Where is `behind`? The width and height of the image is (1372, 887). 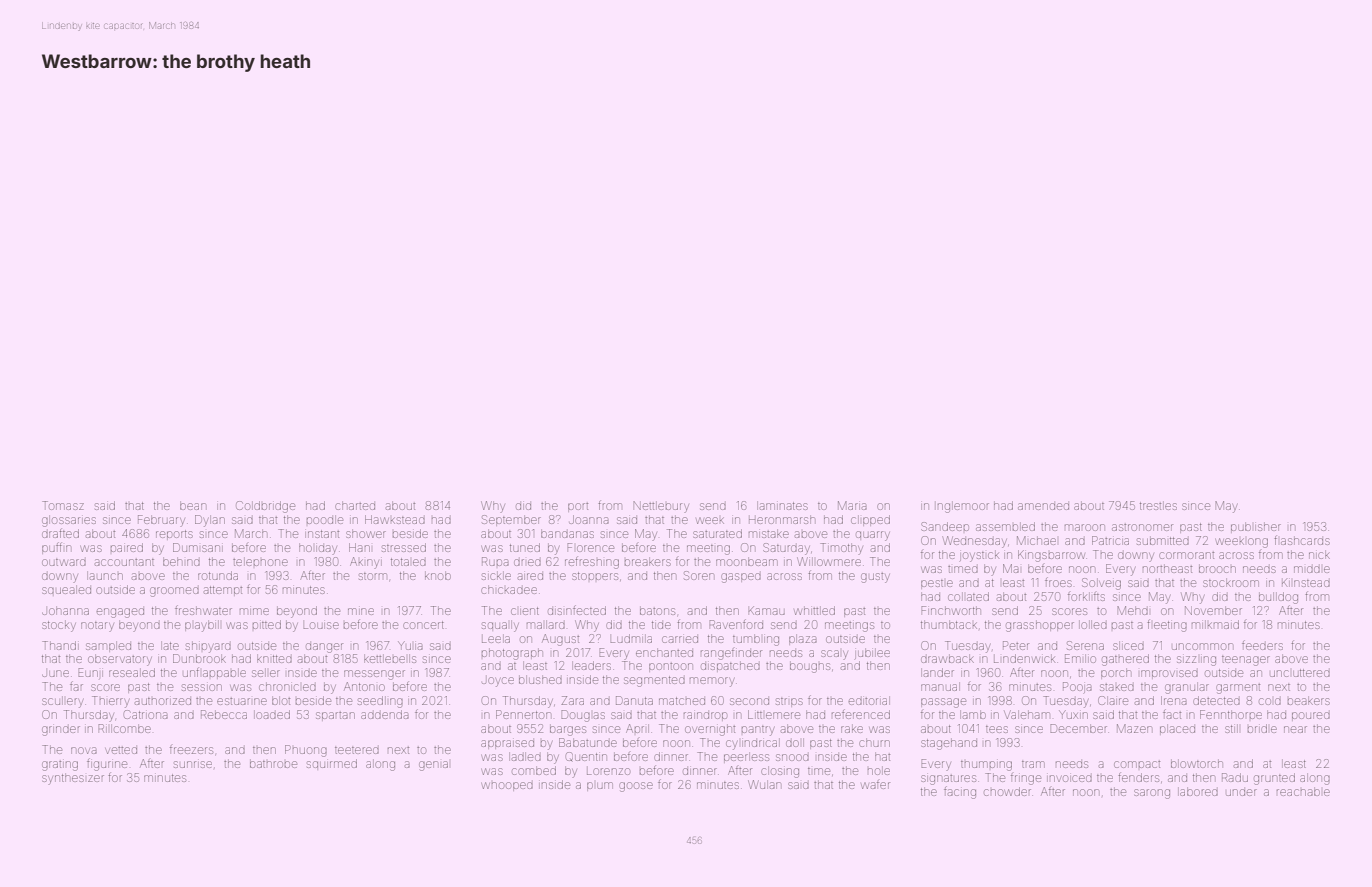 behind is located at coordinates (181, 561).
